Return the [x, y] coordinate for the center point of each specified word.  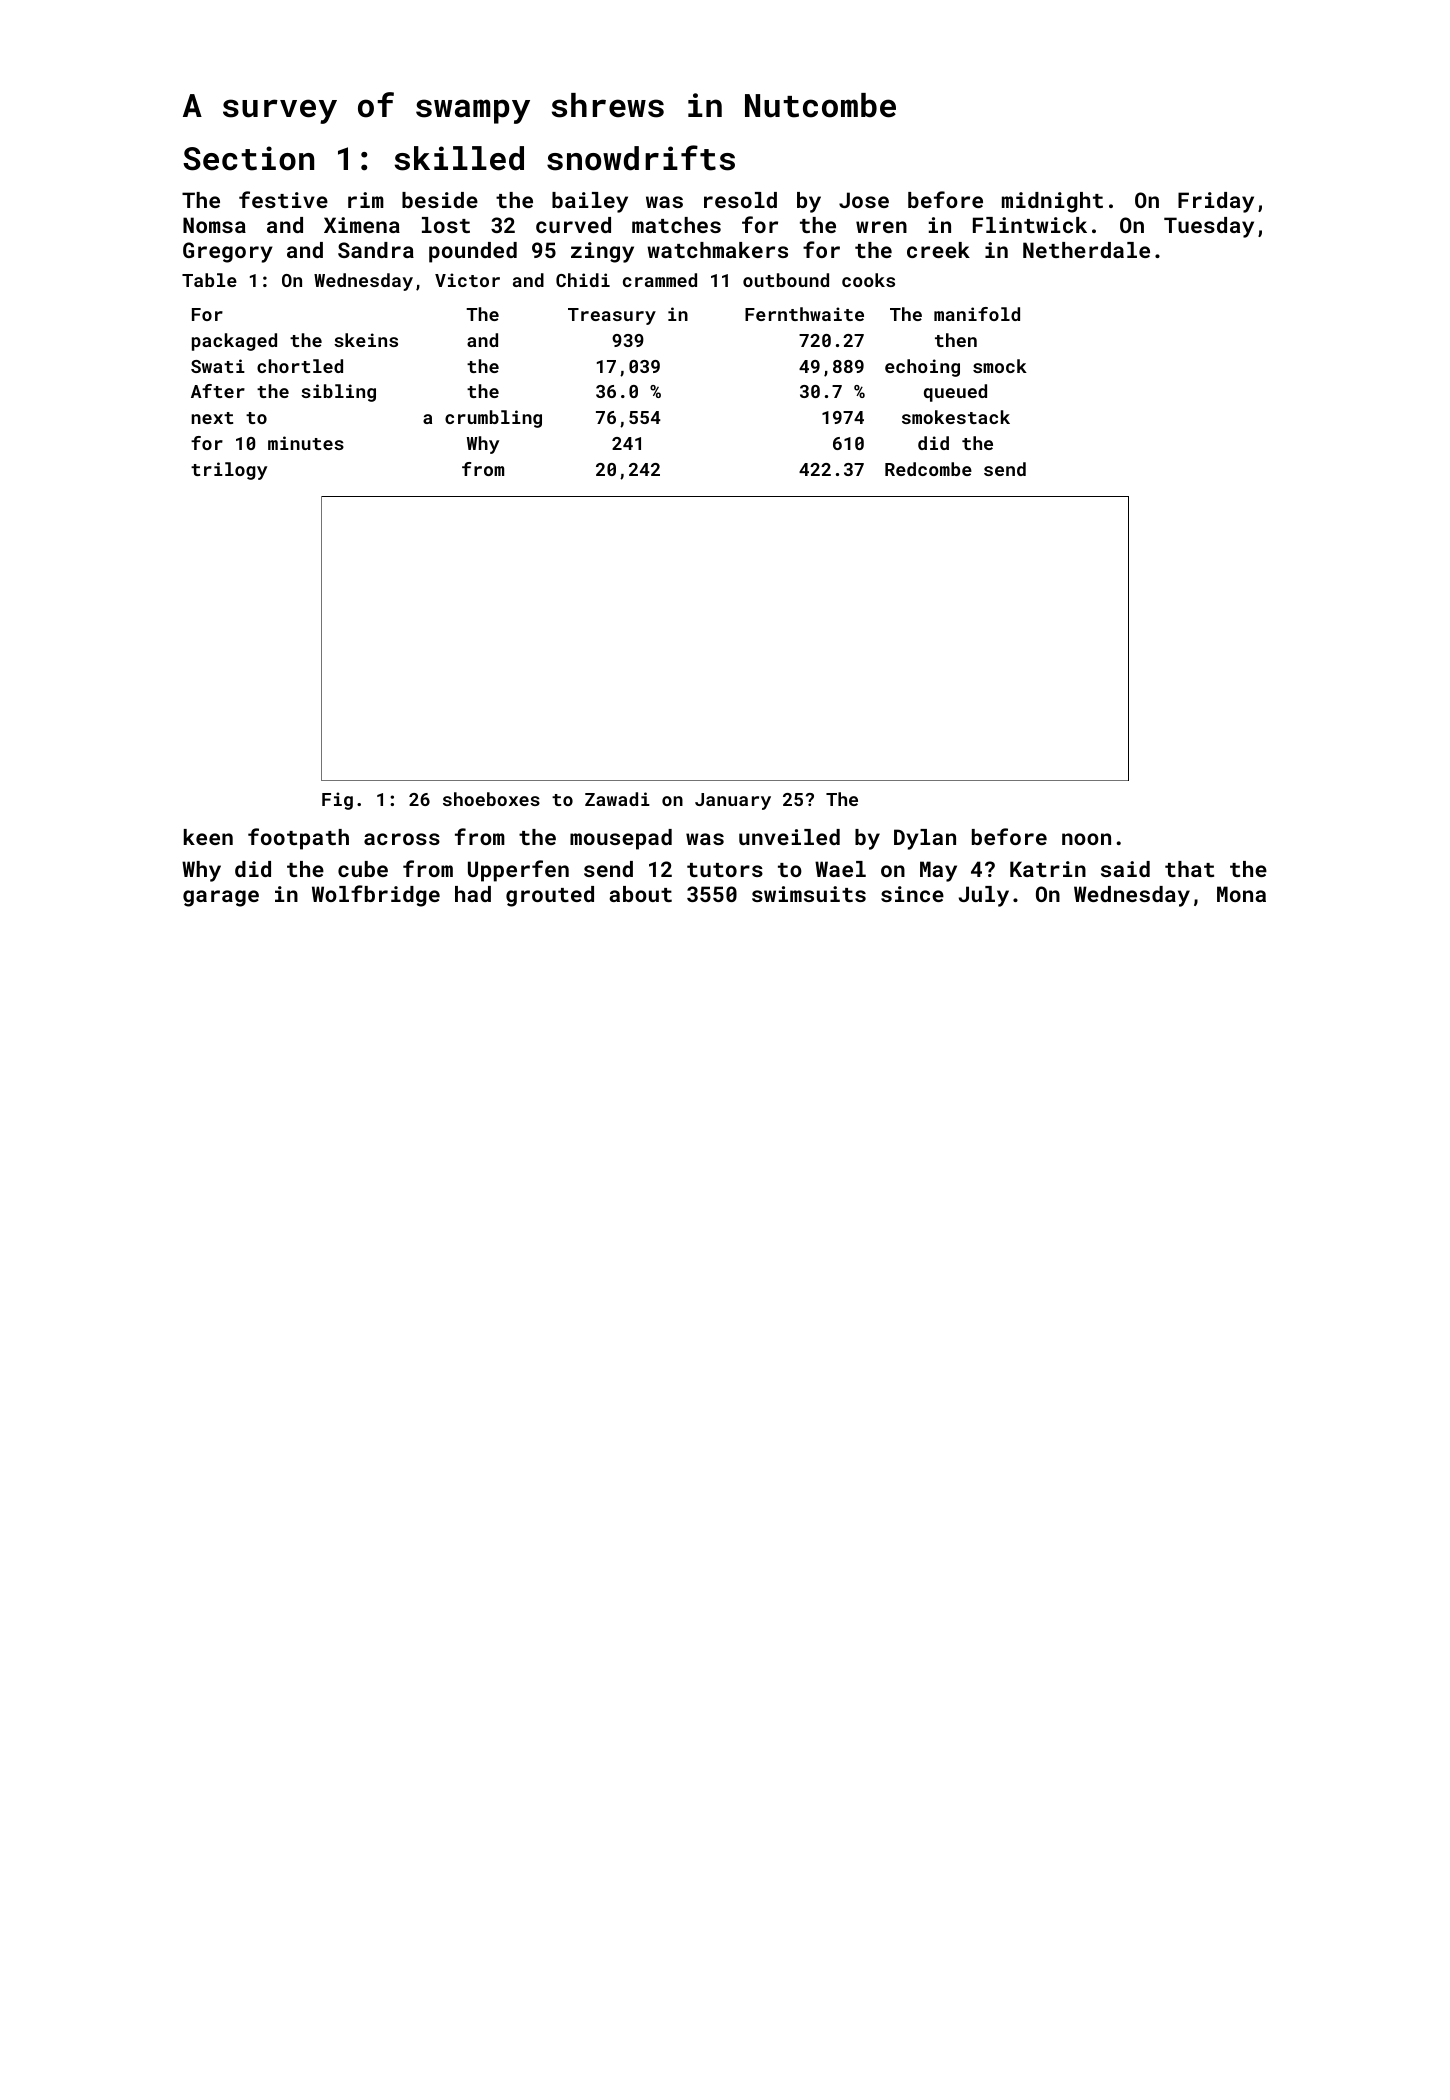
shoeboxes [491, 799]
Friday [1216, 202]
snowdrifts [641, 158]
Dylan [925, 839]
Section [248, 158]
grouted [550, 896]
